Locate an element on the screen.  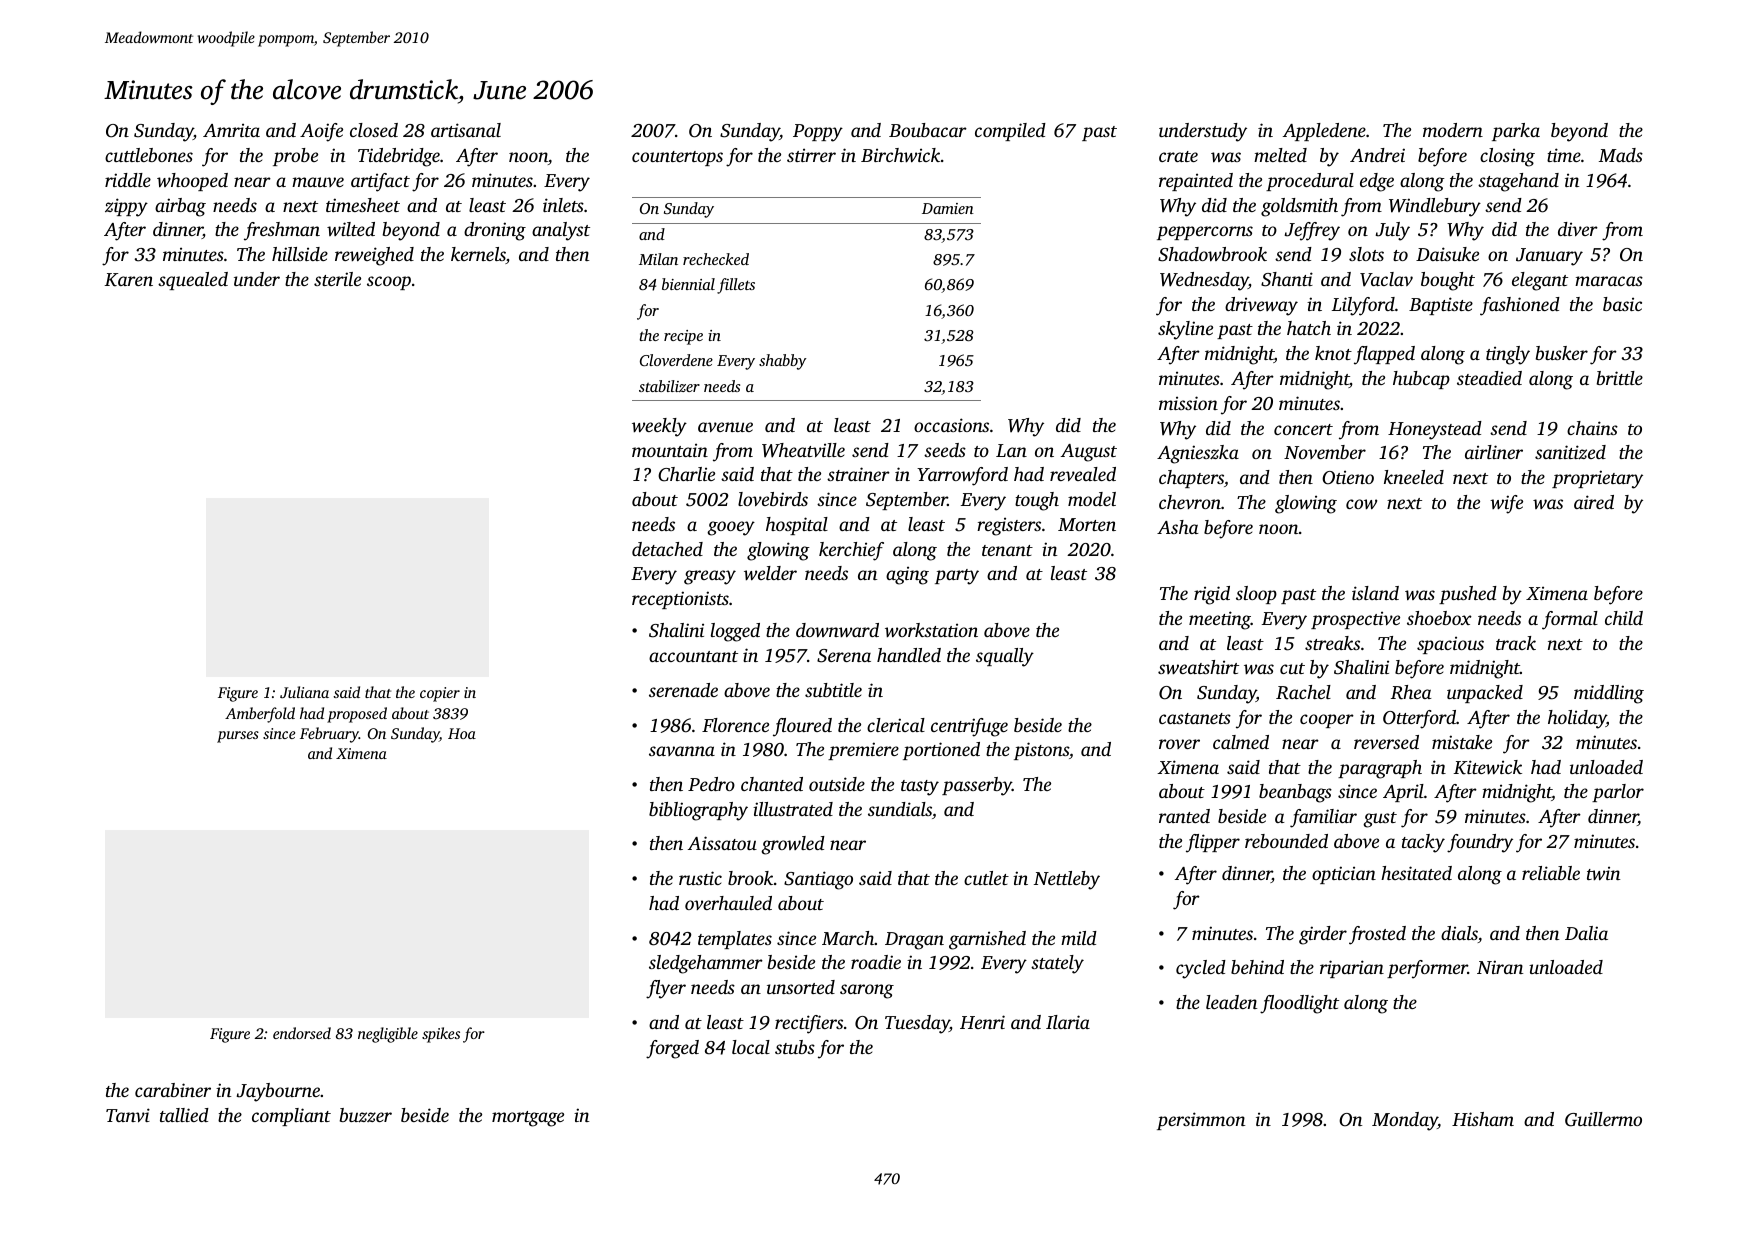
Rhea is located at coordinates (1411, 692).
